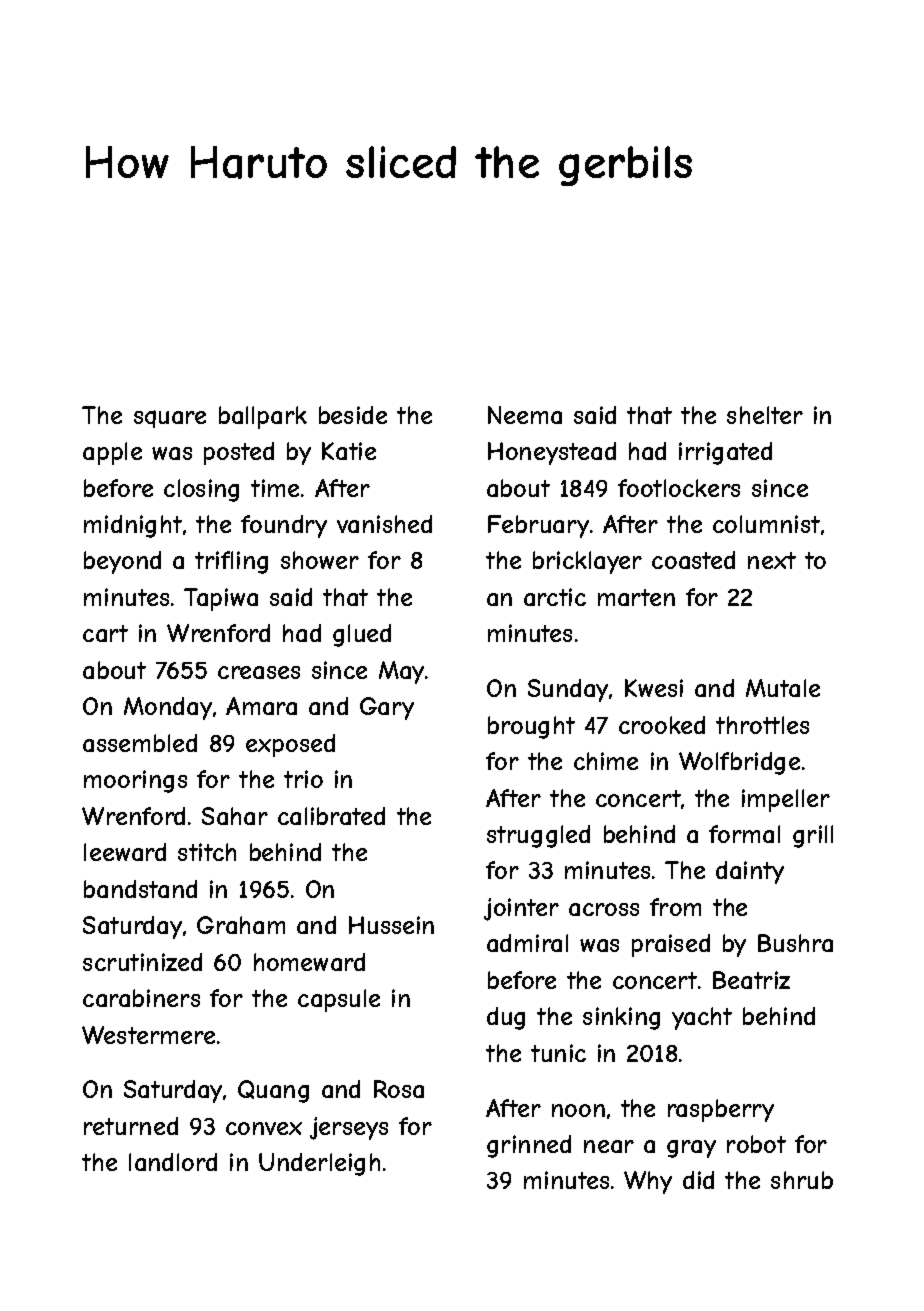 This document has width=924, height=1311. I want to click on Honeystead, so click(552, 453).
